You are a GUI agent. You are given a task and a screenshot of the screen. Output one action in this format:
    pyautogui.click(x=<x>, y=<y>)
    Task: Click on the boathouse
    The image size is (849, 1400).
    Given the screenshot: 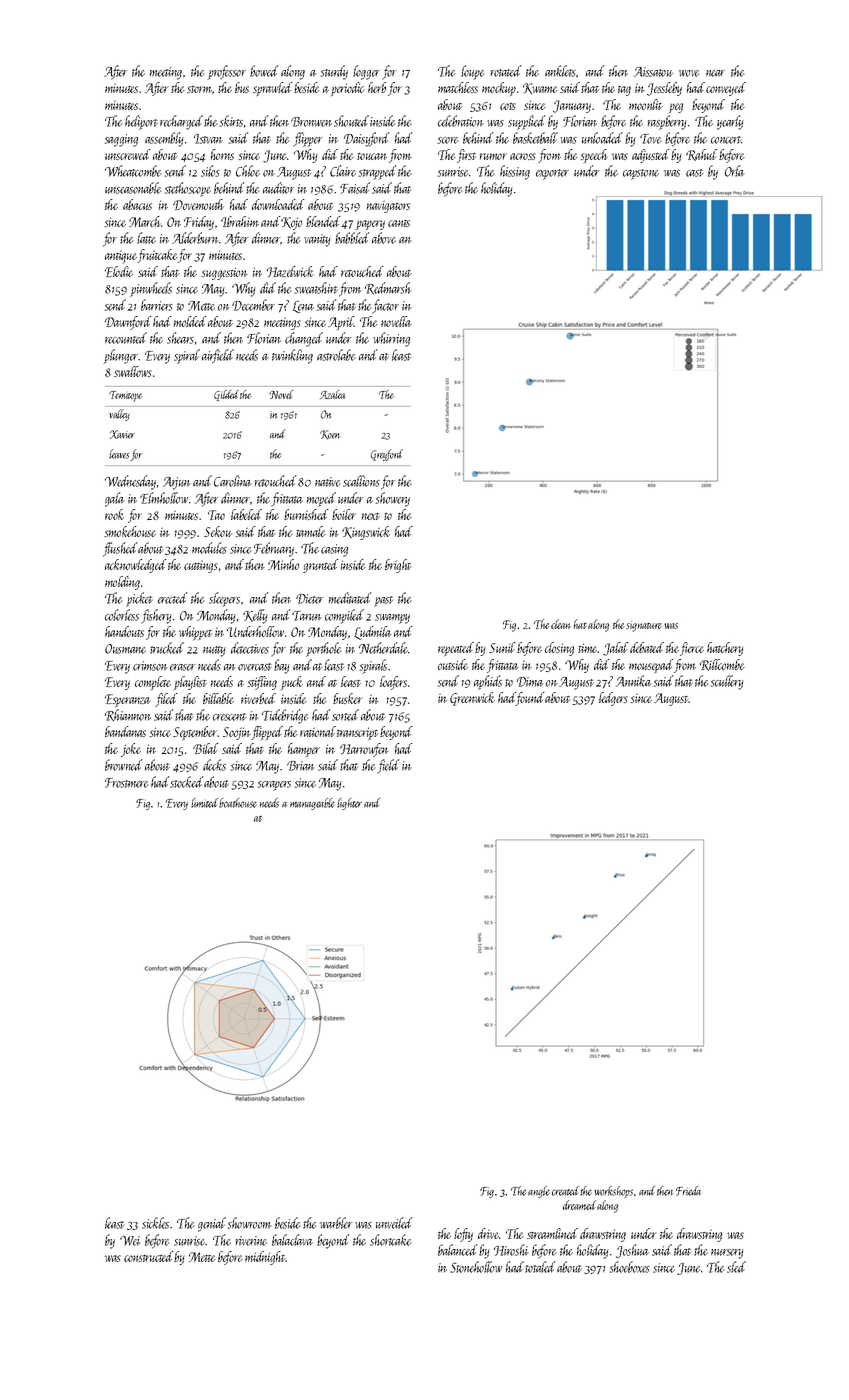 What is the action you would take?
    pyautogui.click(x=238, y=803)
